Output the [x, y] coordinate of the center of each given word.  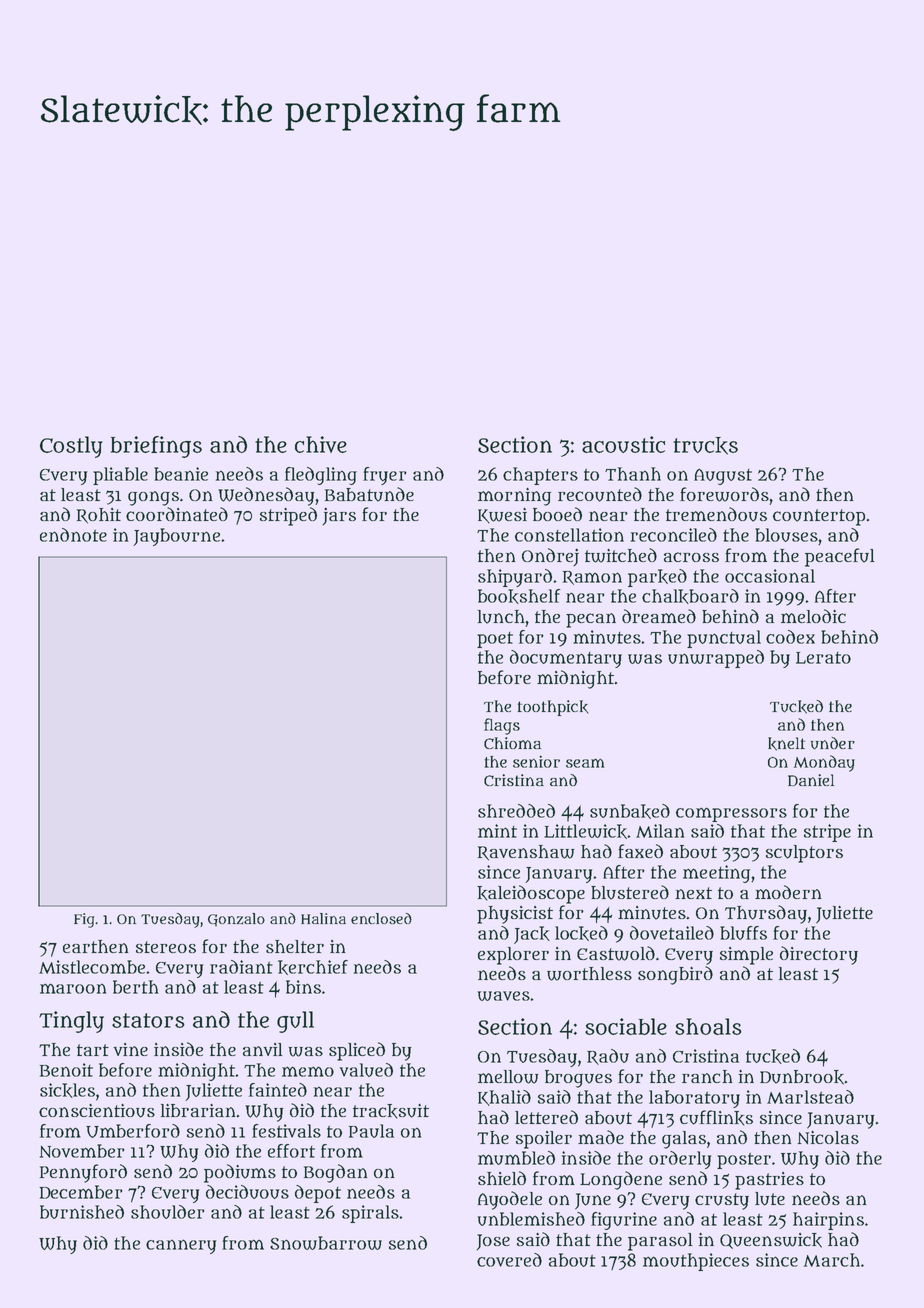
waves [504, 996]
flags [502, 726]
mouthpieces [696, 1262]
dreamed [659, 616]
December [81, 1192]
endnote [73, 535]
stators [148, 1020]
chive [321, 444]
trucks [705, 446]
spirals [370, 1214]
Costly [71, 447]
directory [819, 955]
